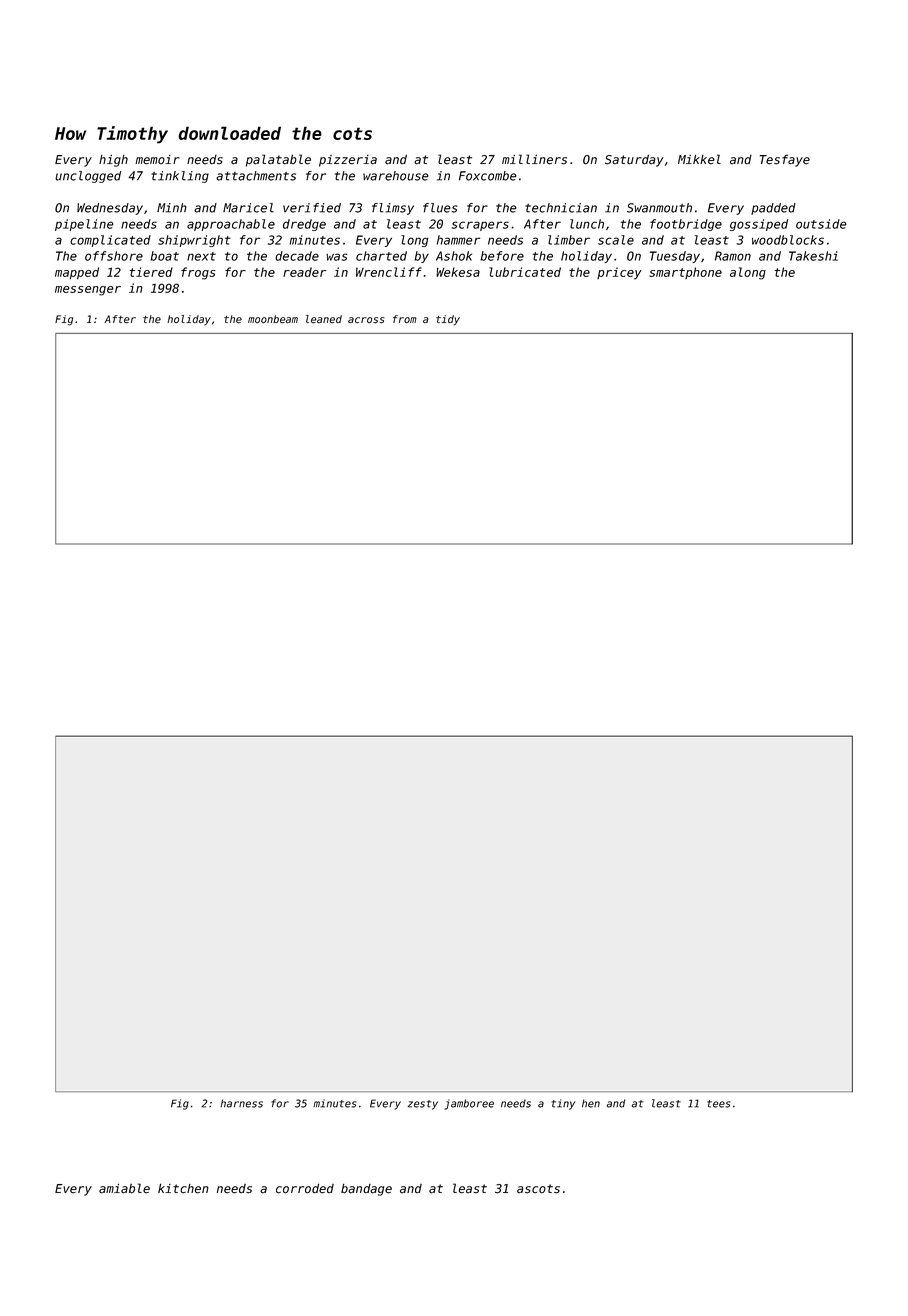  Describe the element at coordinates (241, 1103) in the screenshot. I see `harness` at that location.
